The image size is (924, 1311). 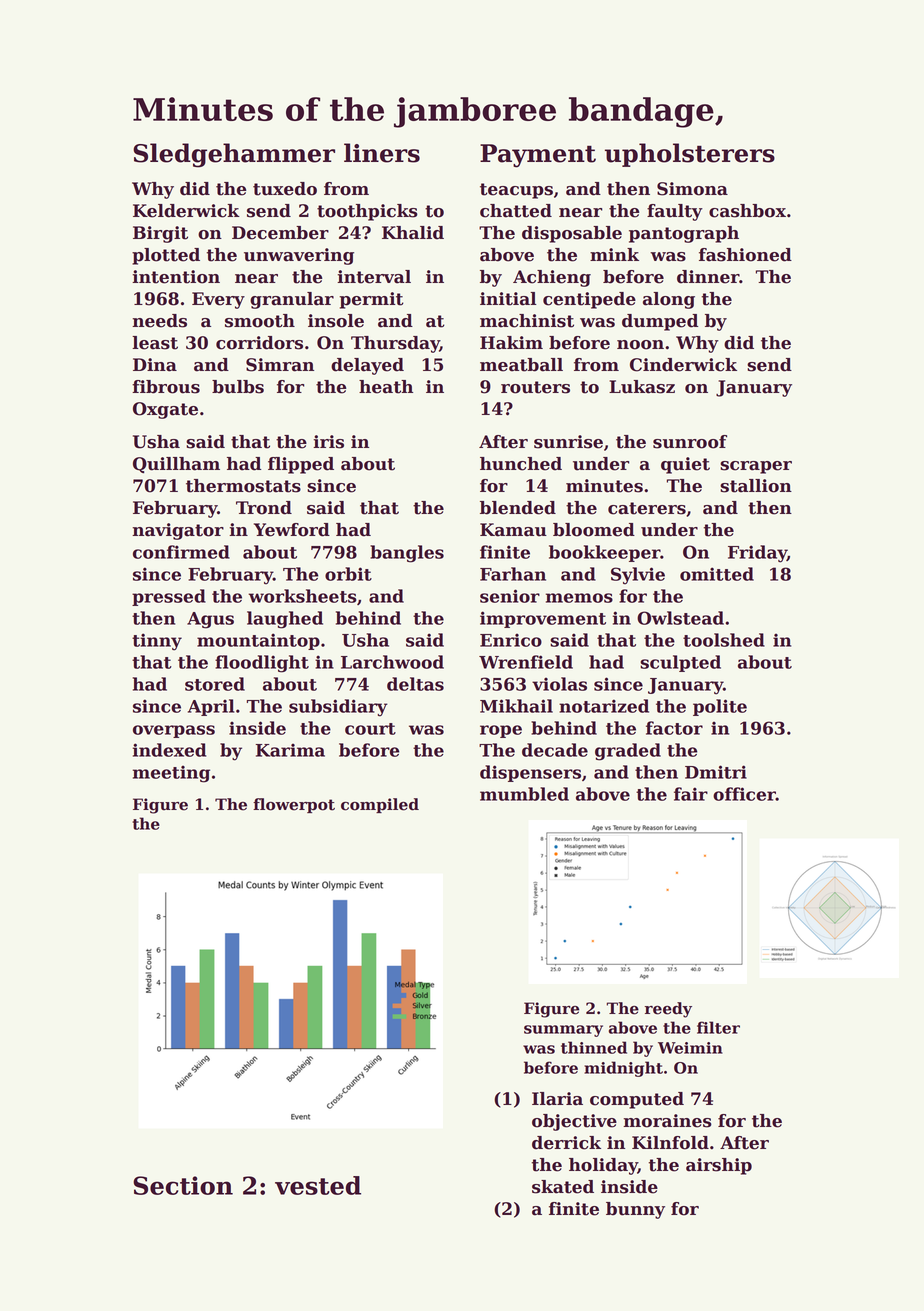 I want to click on delayed, so click(x=367, y=366).
